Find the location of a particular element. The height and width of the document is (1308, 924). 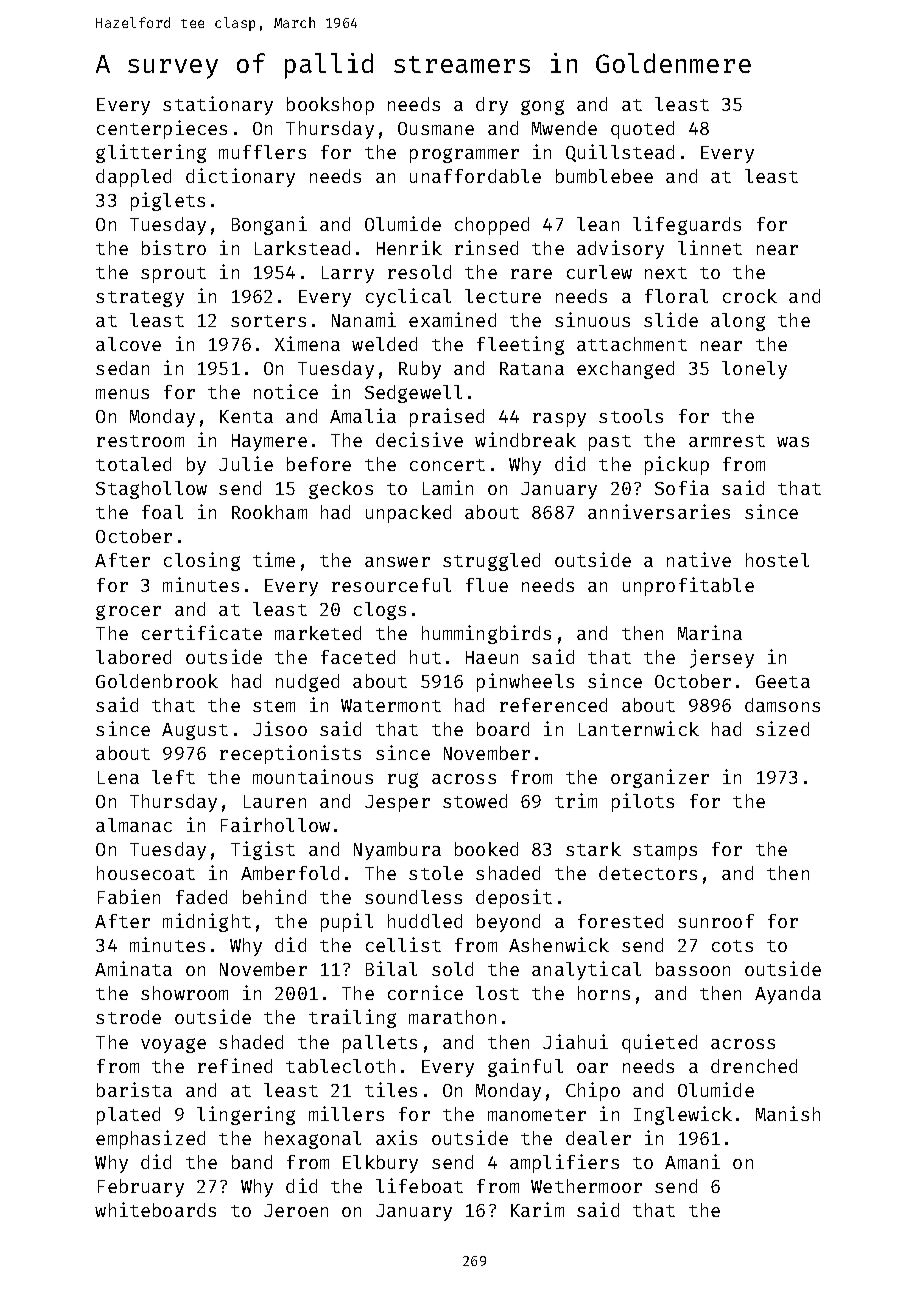

grocer is located at coordinates (128, 612).
